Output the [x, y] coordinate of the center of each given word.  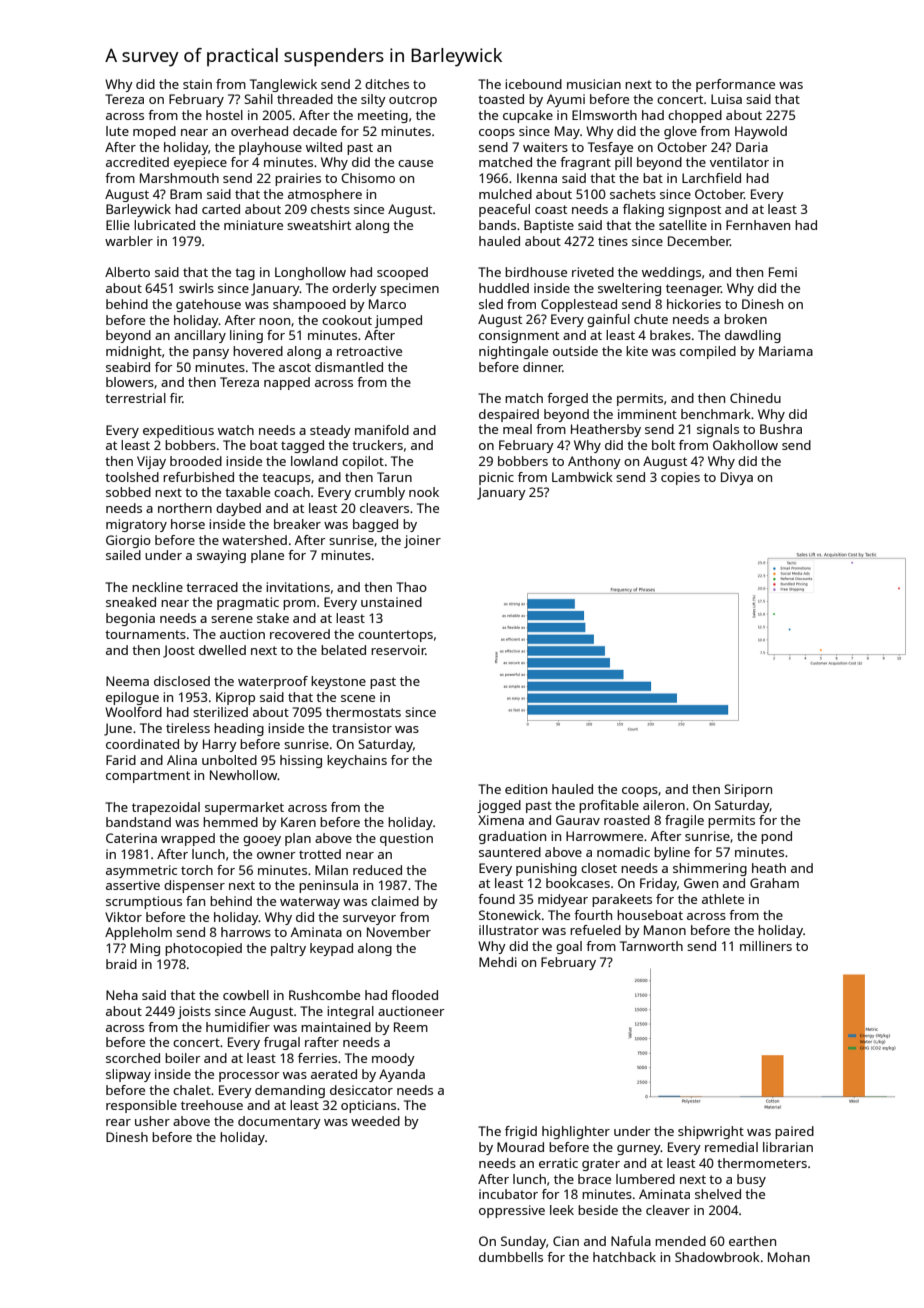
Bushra [781, 429]
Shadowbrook [717, 1257]
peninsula [328, 886]
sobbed [128, 492]
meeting [383, 116]
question [406, 839]
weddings [671, 273]
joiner [422, 541]
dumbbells [511, 1257]
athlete [723, 899]
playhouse [270, 148]
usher [152, 1121]
